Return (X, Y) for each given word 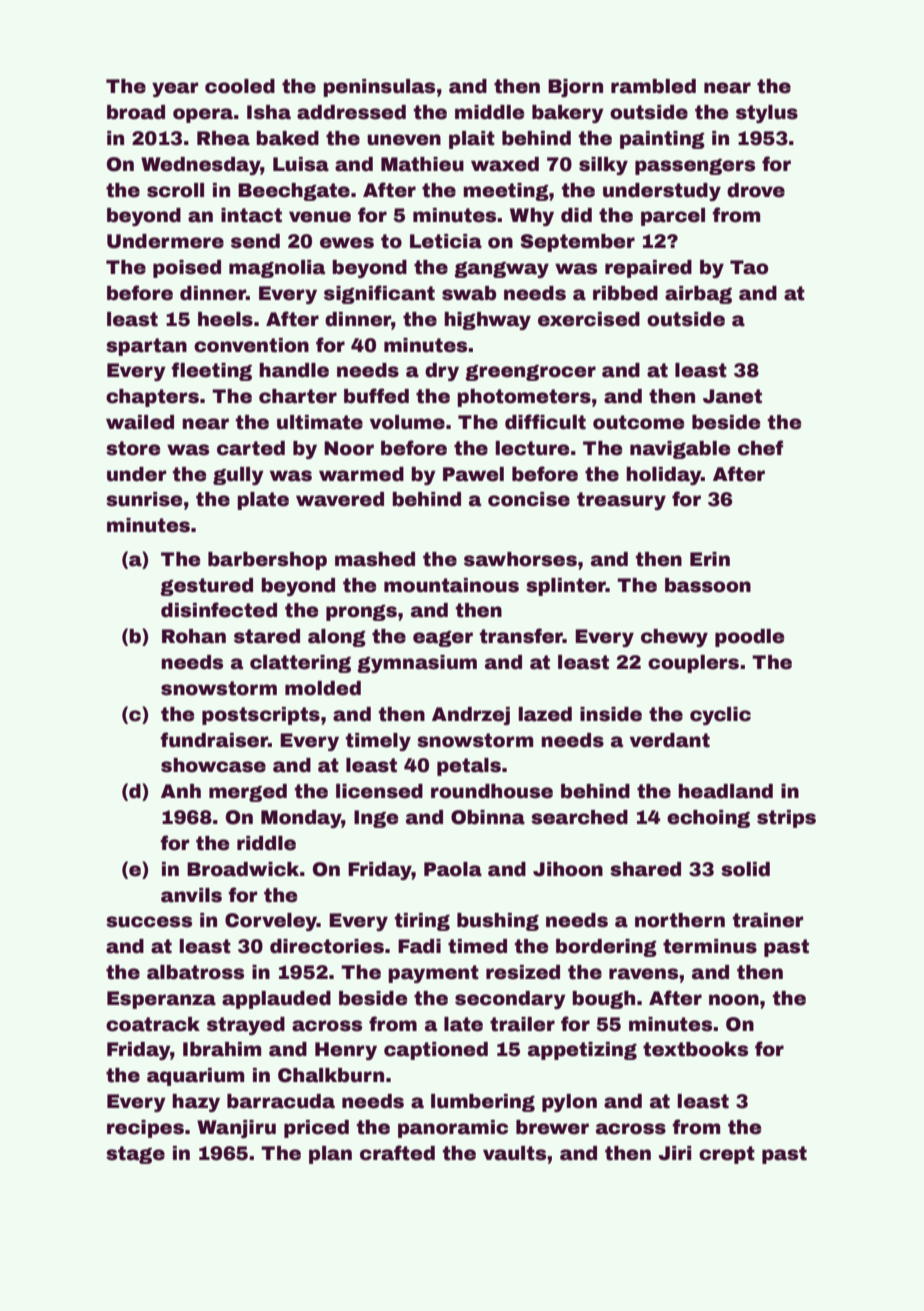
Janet (732, 396)
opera (203, 115)
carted (251, 448)
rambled (653, 86)
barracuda (281, 1101)
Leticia (446, 241)
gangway (501, 270)
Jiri (674, 1153)
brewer (552, 1127)
